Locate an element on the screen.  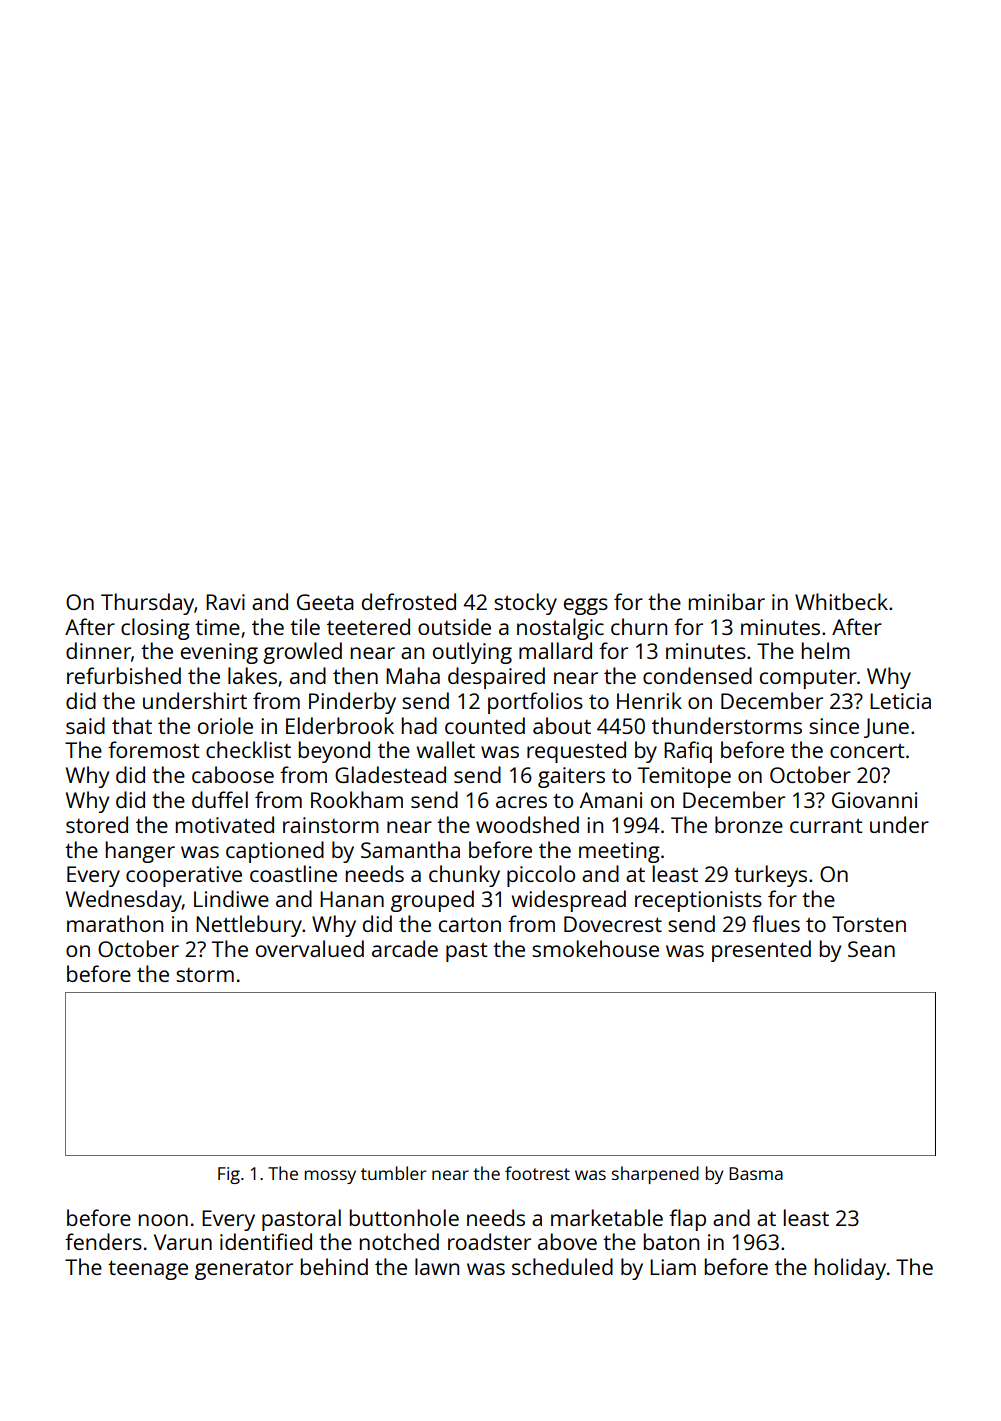
stocky is located at coordinates (525, 604).
